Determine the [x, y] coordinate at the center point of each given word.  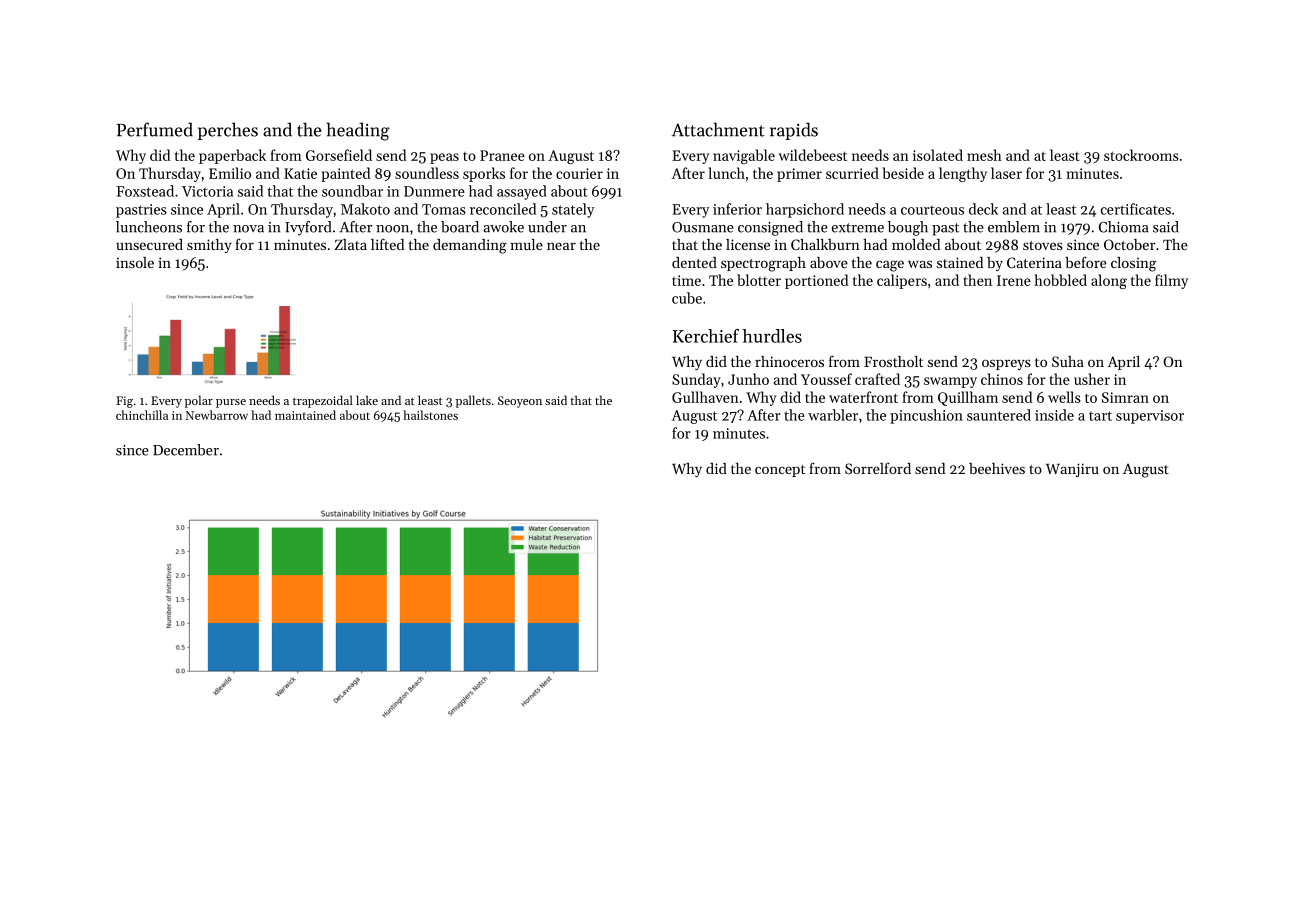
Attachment [718, 129]
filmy [1171, 281]
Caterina [1034, 262]
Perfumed [155, 129]
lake [367, 400]
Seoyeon [520, 402]
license [748, 244]
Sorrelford [878, 468]
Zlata [351, 244]
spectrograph [763, 264]
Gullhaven [705, 397]
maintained [305, 415]
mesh [984, 155]
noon [392, 229]
